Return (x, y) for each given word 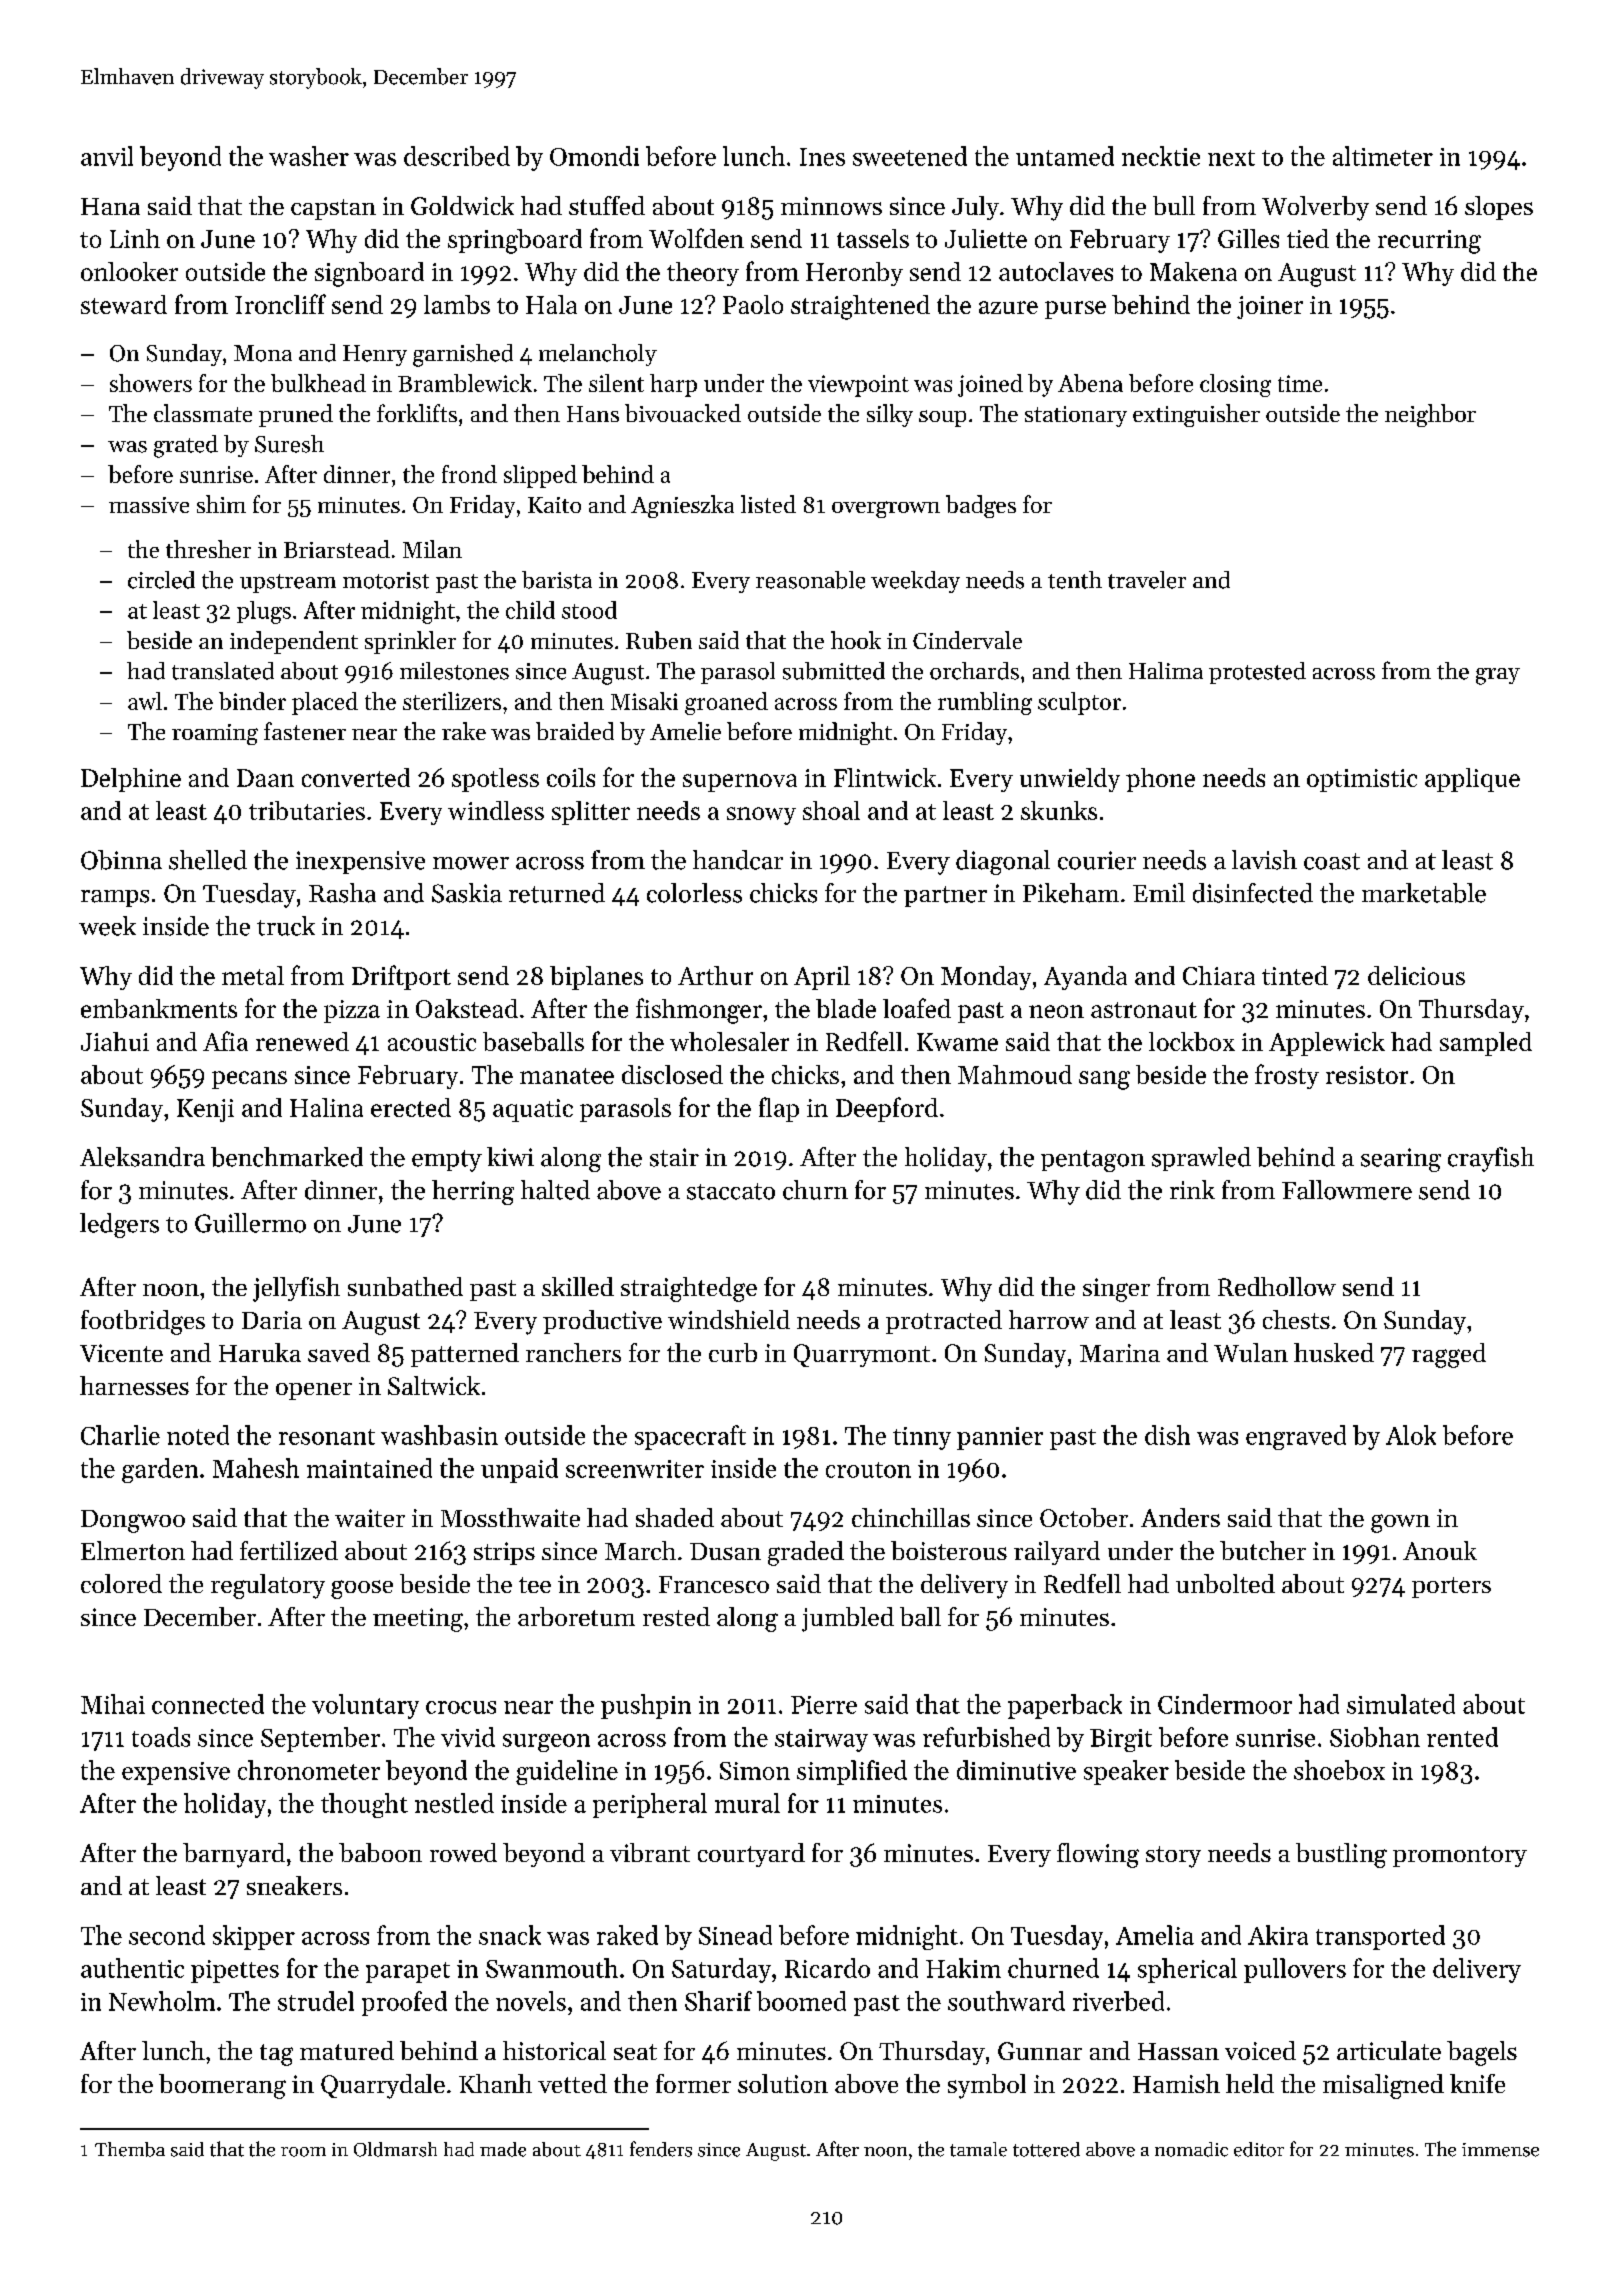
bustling (1341, 1855)
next (1231, 158)
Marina (1120, 1353)
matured (347, 2050)
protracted (944, 1322)
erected (411, 1107)
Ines (822, 157)
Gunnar (1040, 2051)
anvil (107, 156)
